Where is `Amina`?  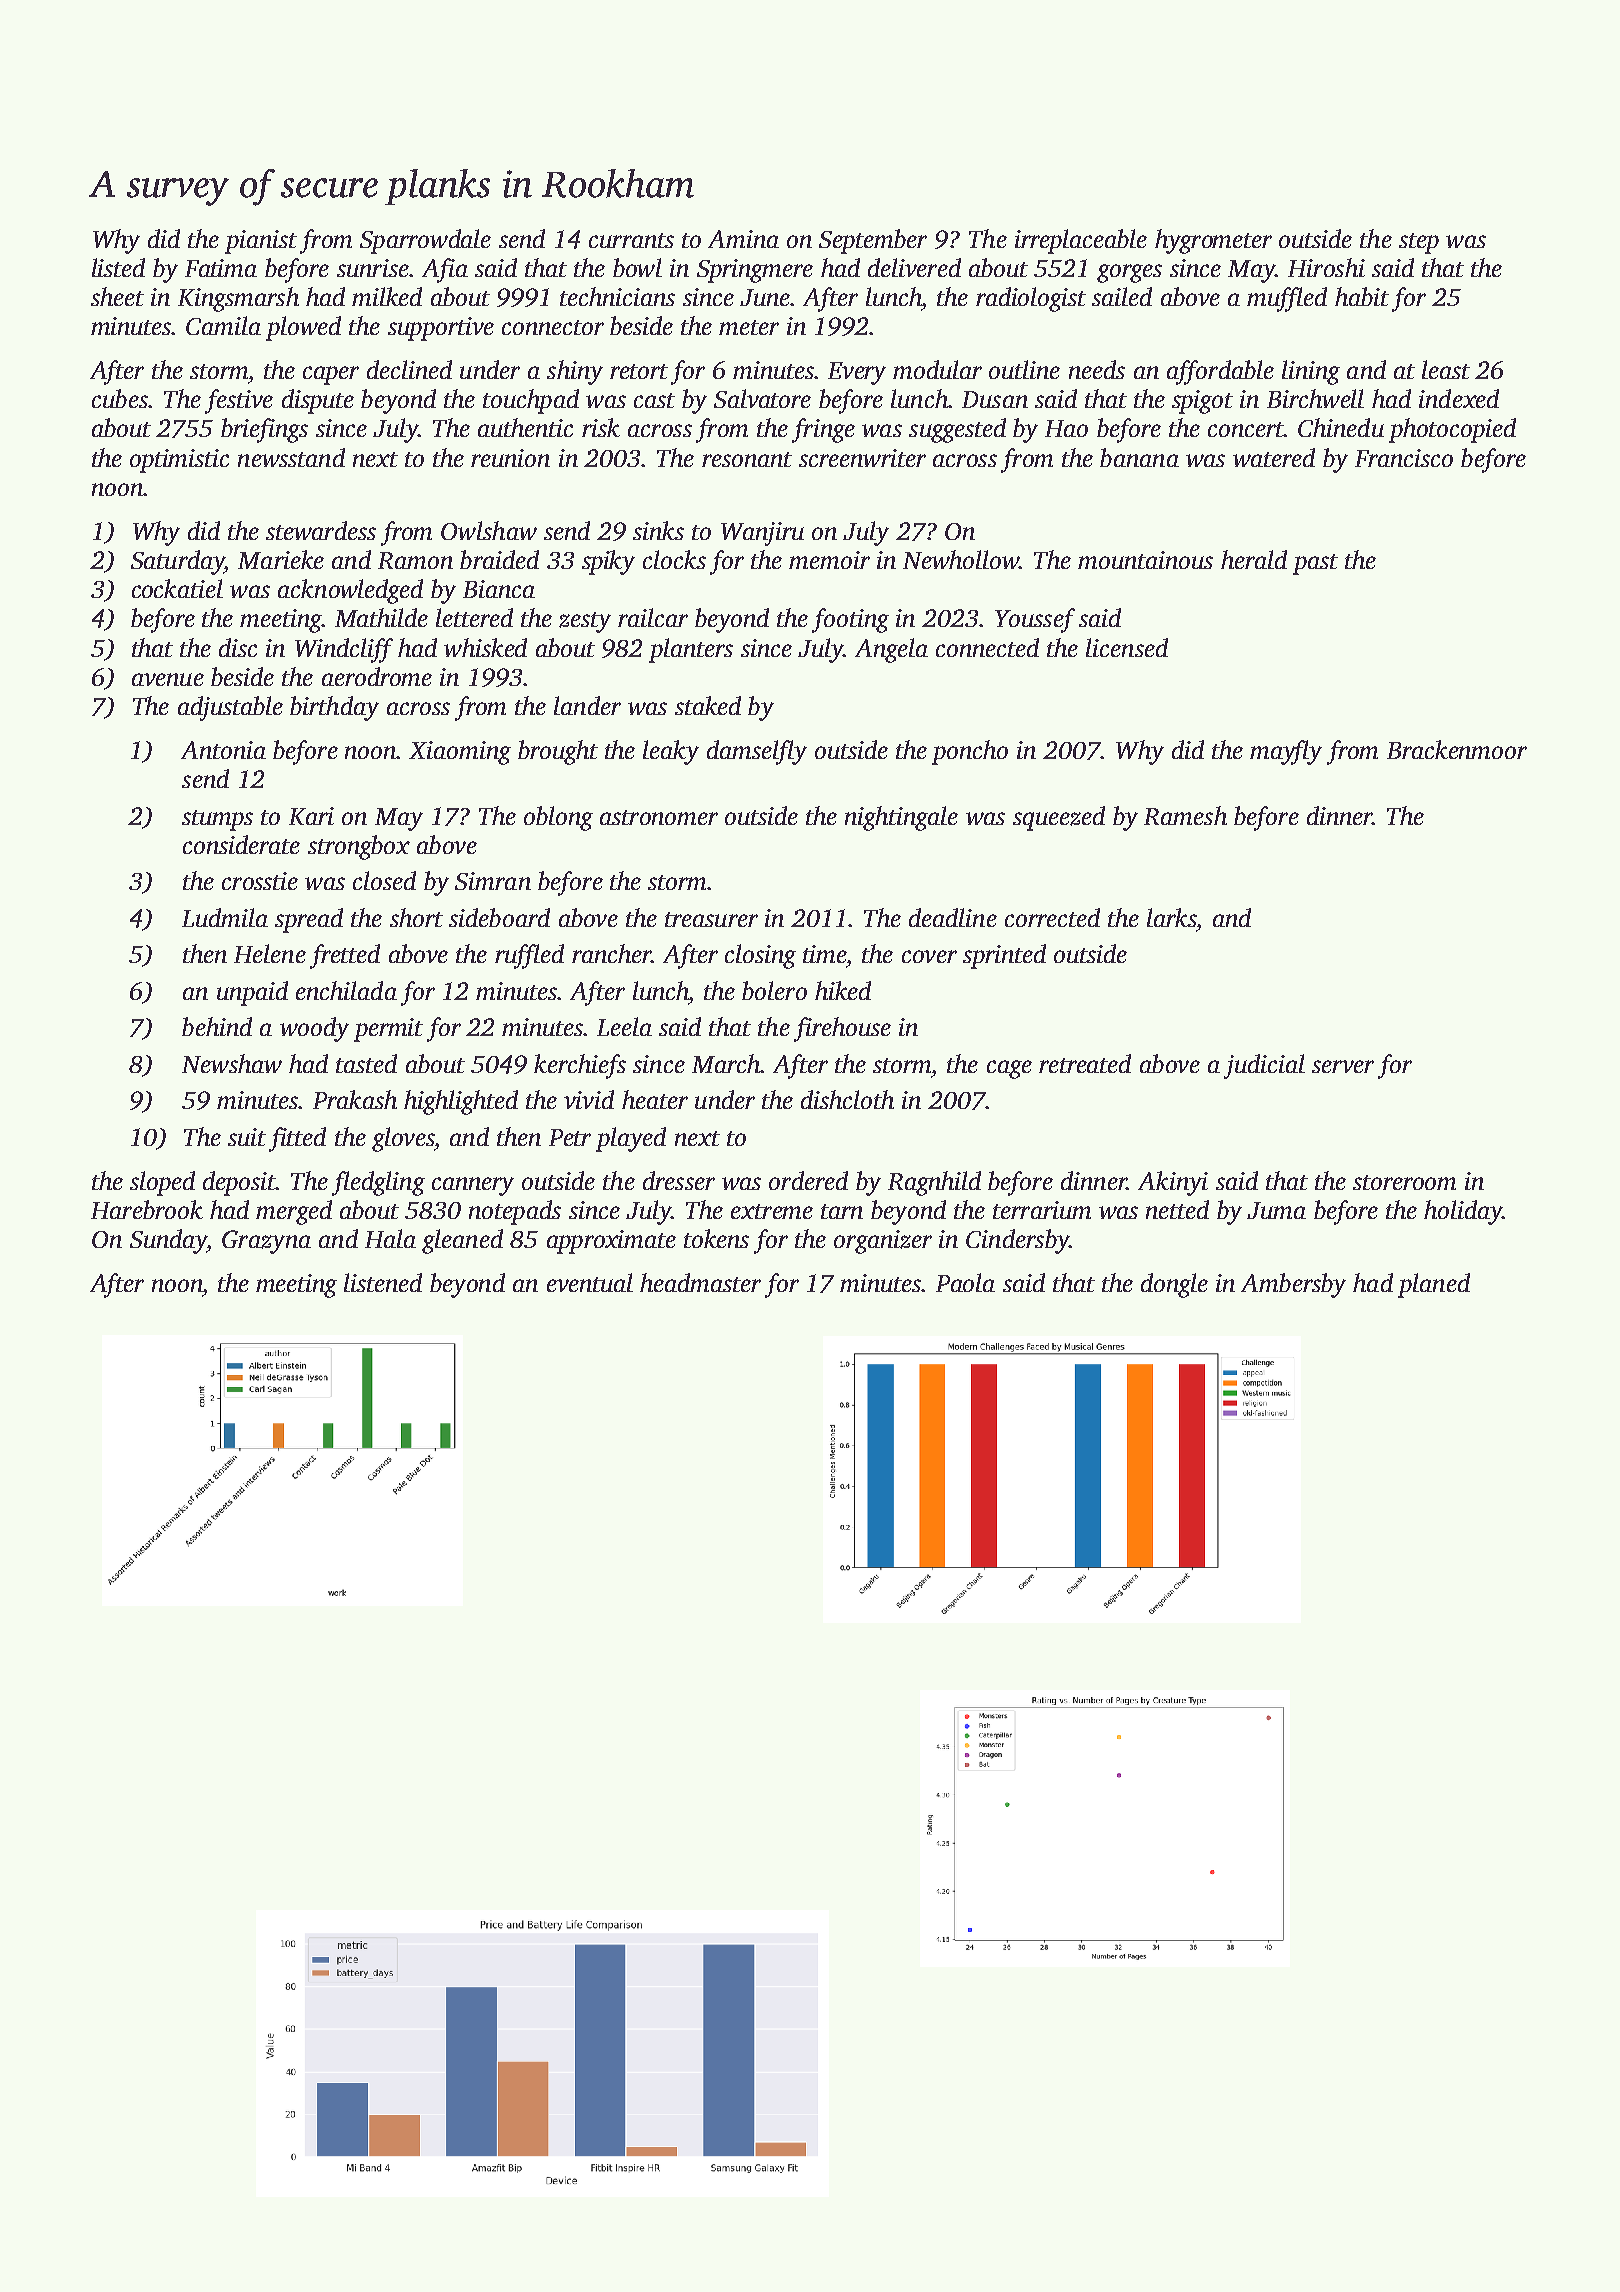 Amina is located at coordinates (743, 239).
